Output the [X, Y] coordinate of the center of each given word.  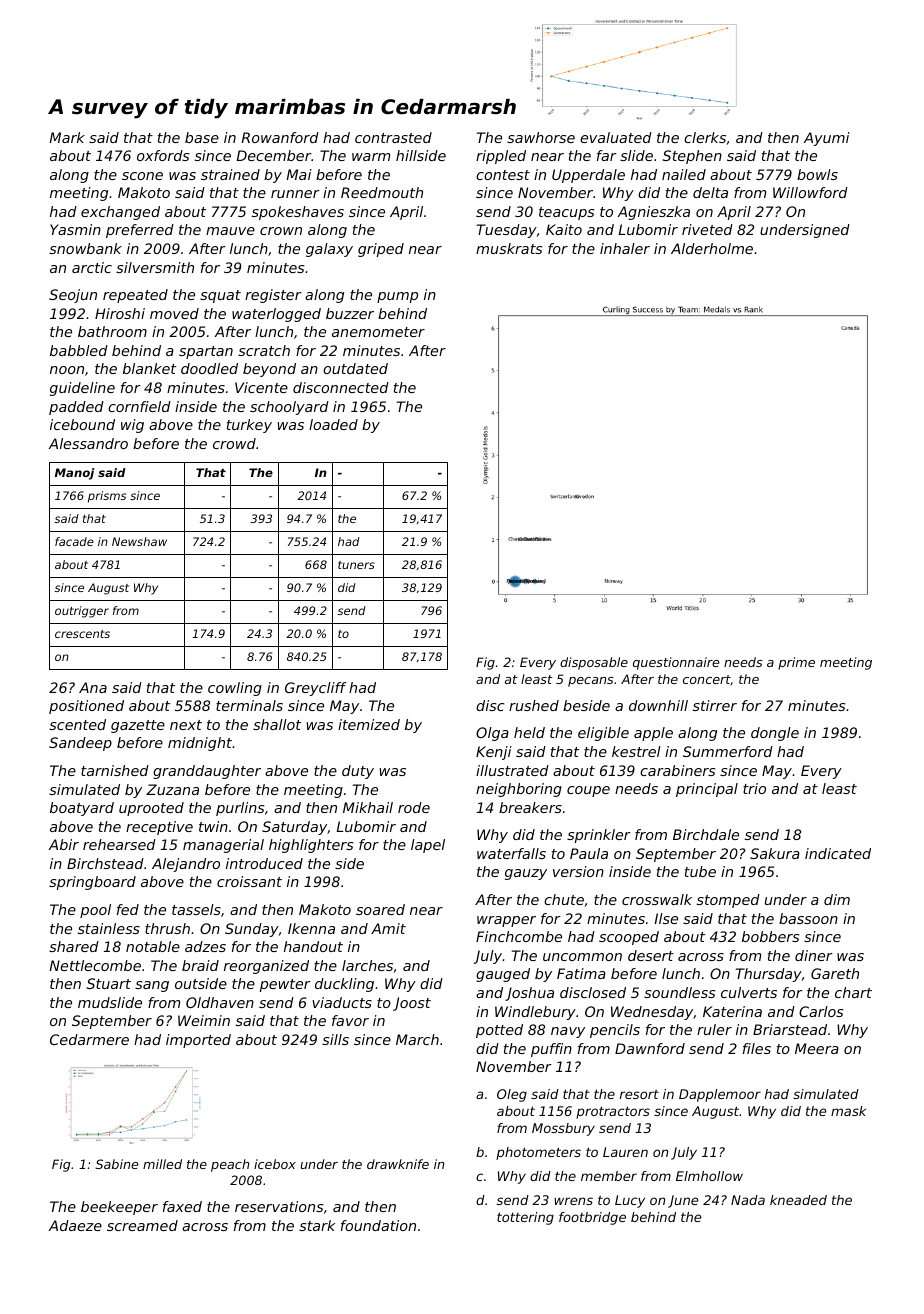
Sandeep [80, 744]
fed [128, 909]
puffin [551, 1050]
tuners [356, 565]
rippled [501, 157]
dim [837, 899]
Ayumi [827, 139]
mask [848, 1111]
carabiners [678, 770]
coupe [588, 791]
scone [142, 176]
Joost [412, 1004]
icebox [275, 1164]
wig [132, 426]
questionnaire [676, 663]
